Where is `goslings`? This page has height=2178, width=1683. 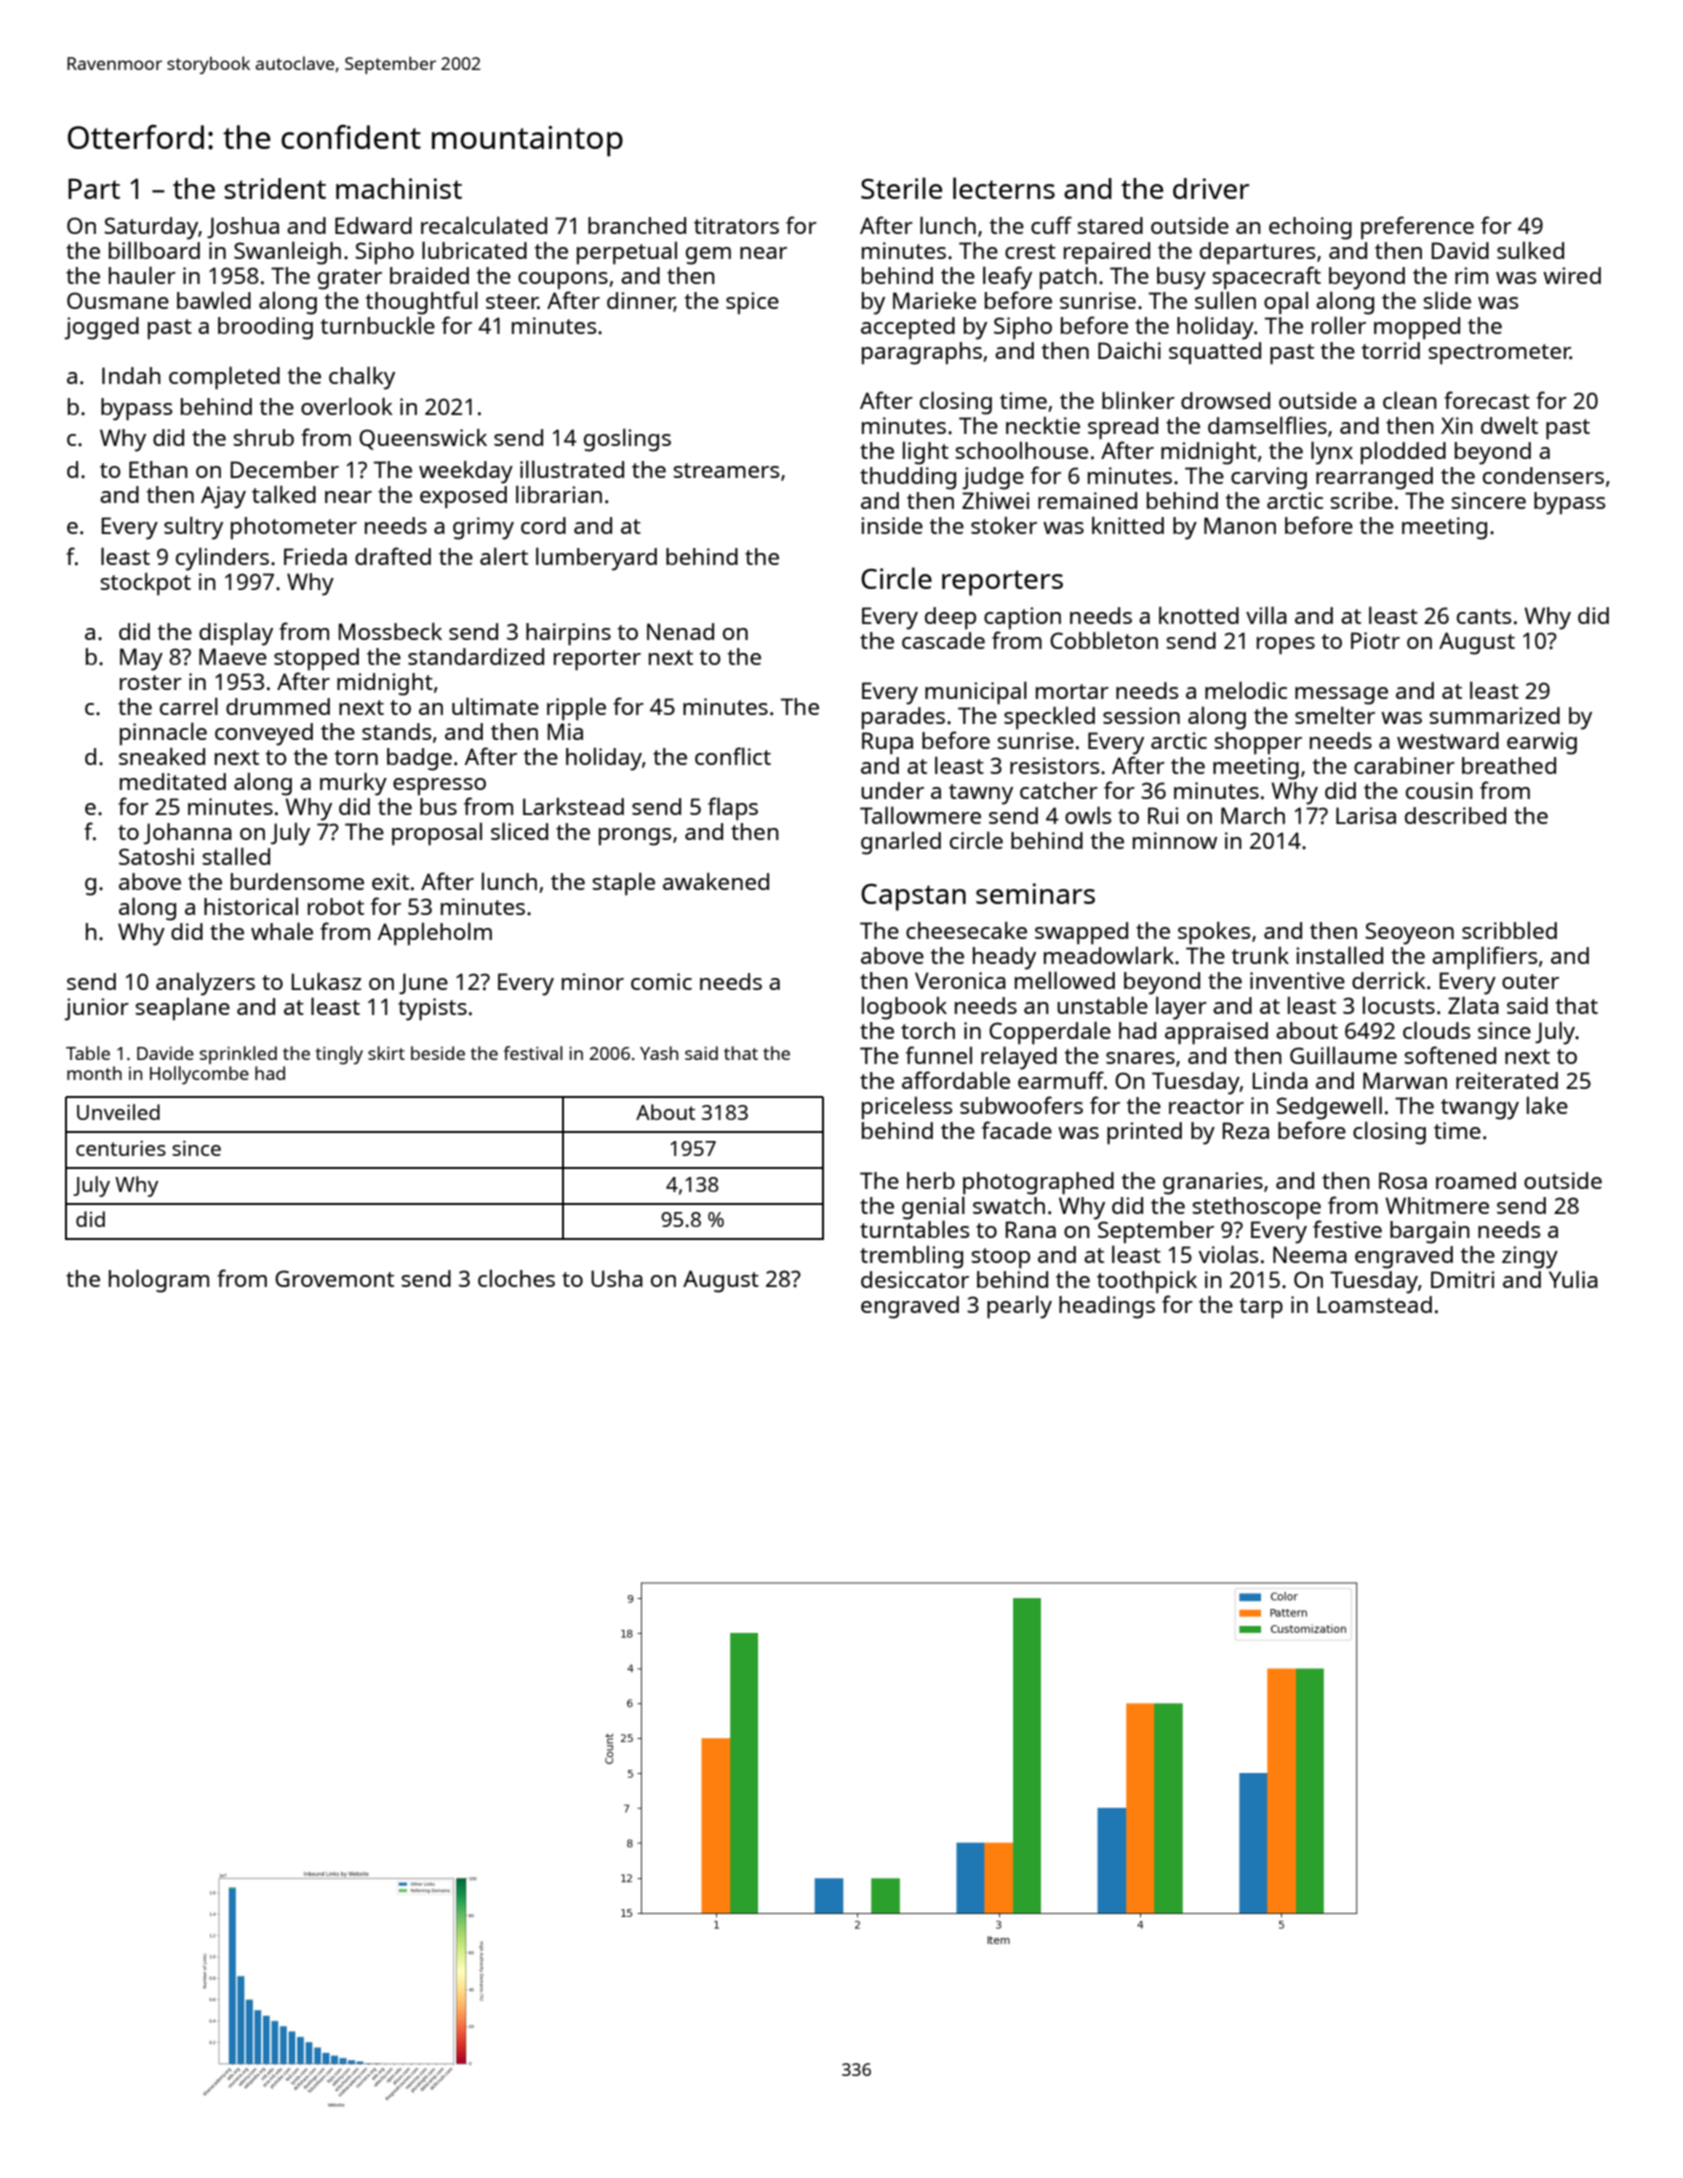 goslings is located at coordinates (627, 440).
